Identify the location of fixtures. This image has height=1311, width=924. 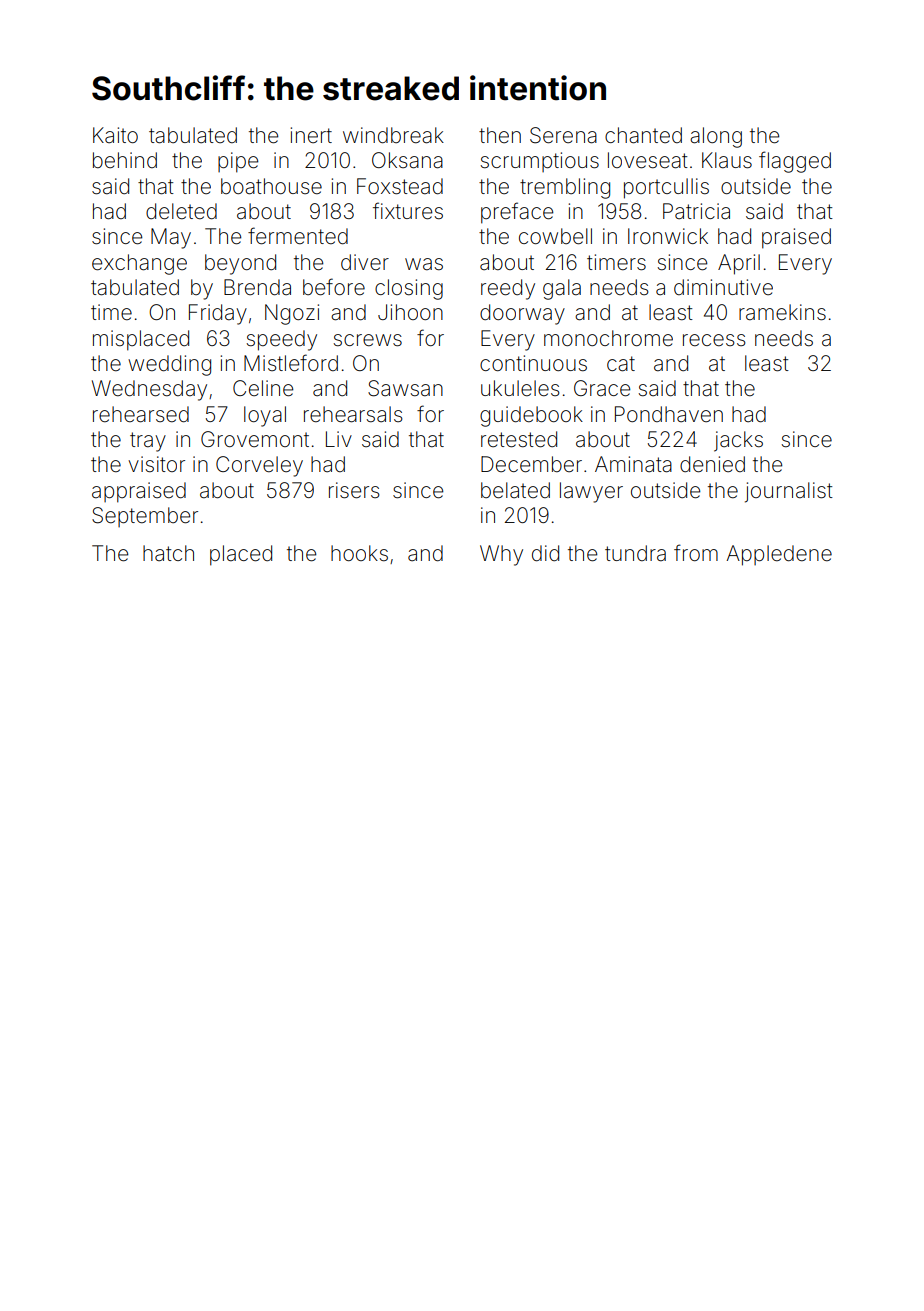
(408, 211).
